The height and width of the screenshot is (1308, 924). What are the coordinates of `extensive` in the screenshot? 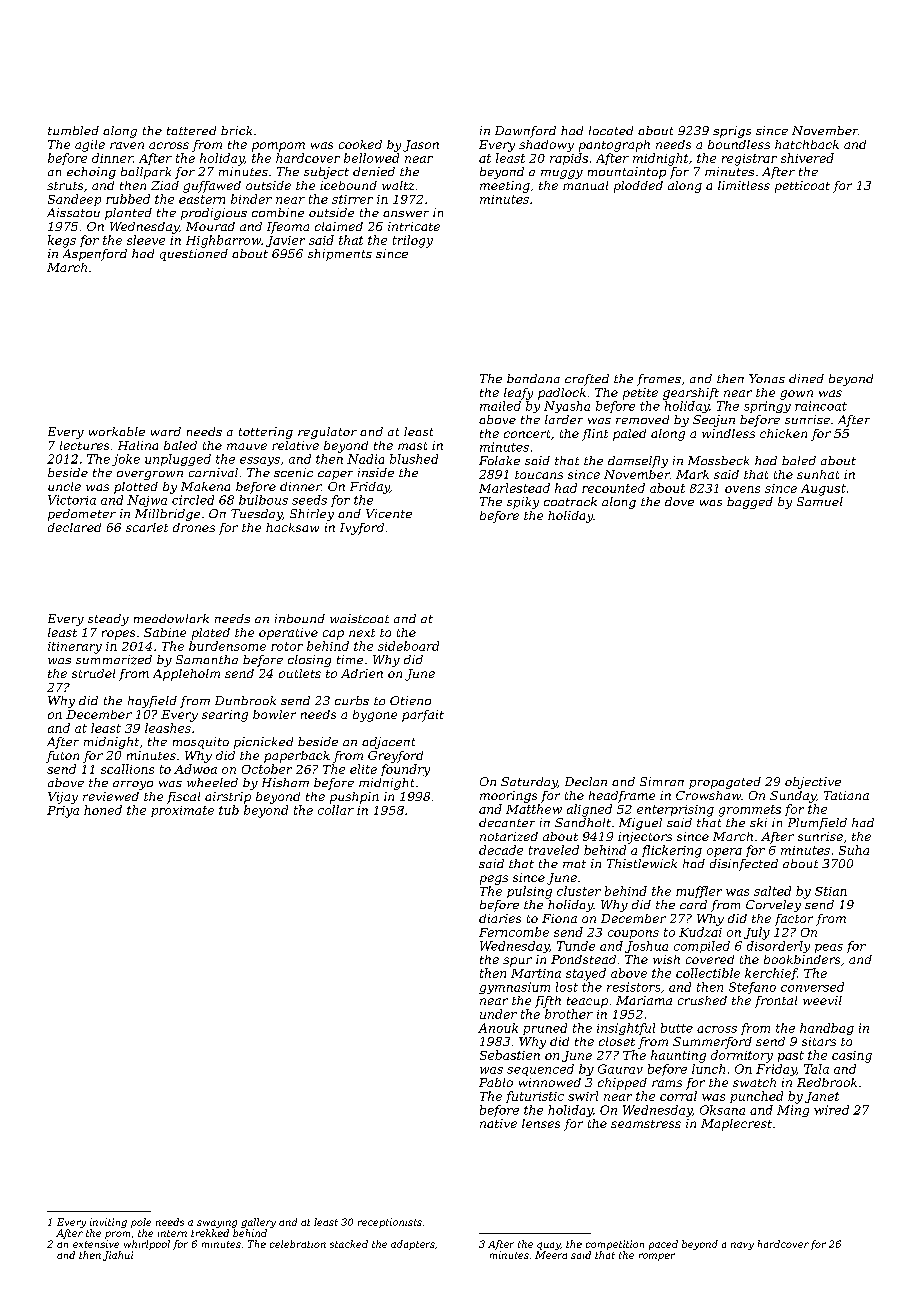 It's located at (96, 1244).
